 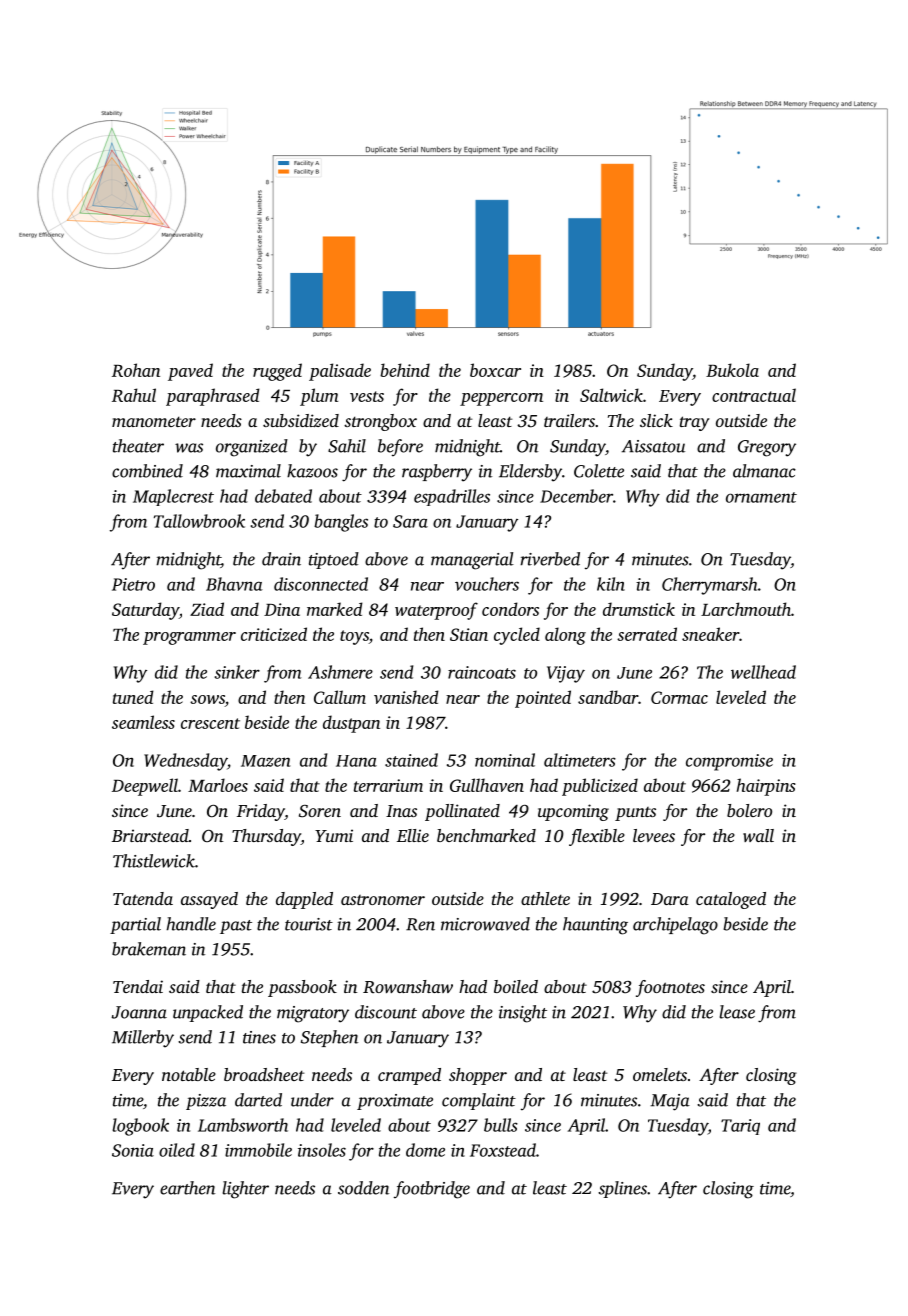 I want to click on lease, so click(x=737, y=1012).
